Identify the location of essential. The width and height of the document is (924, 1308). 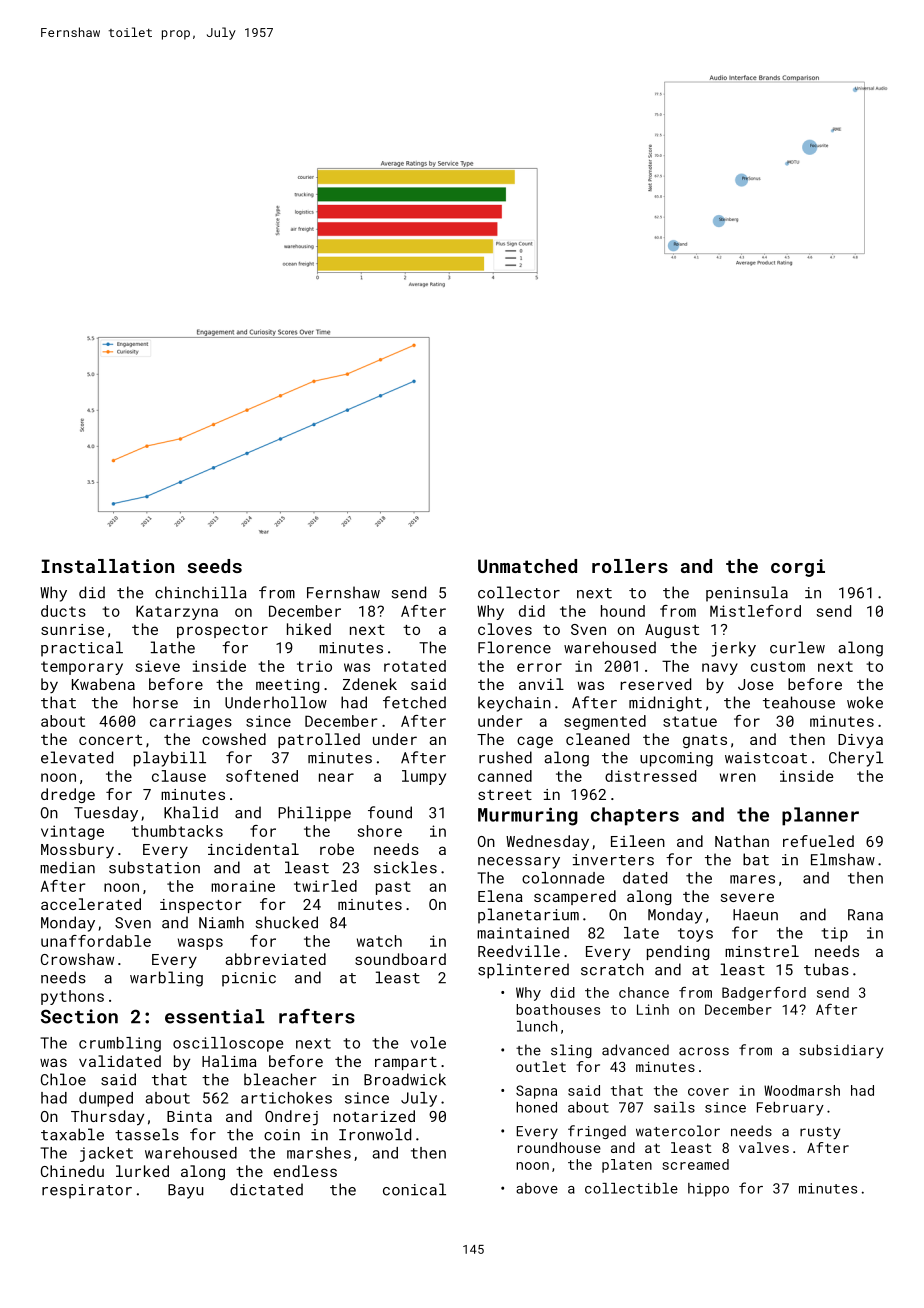
(214, 1016).
